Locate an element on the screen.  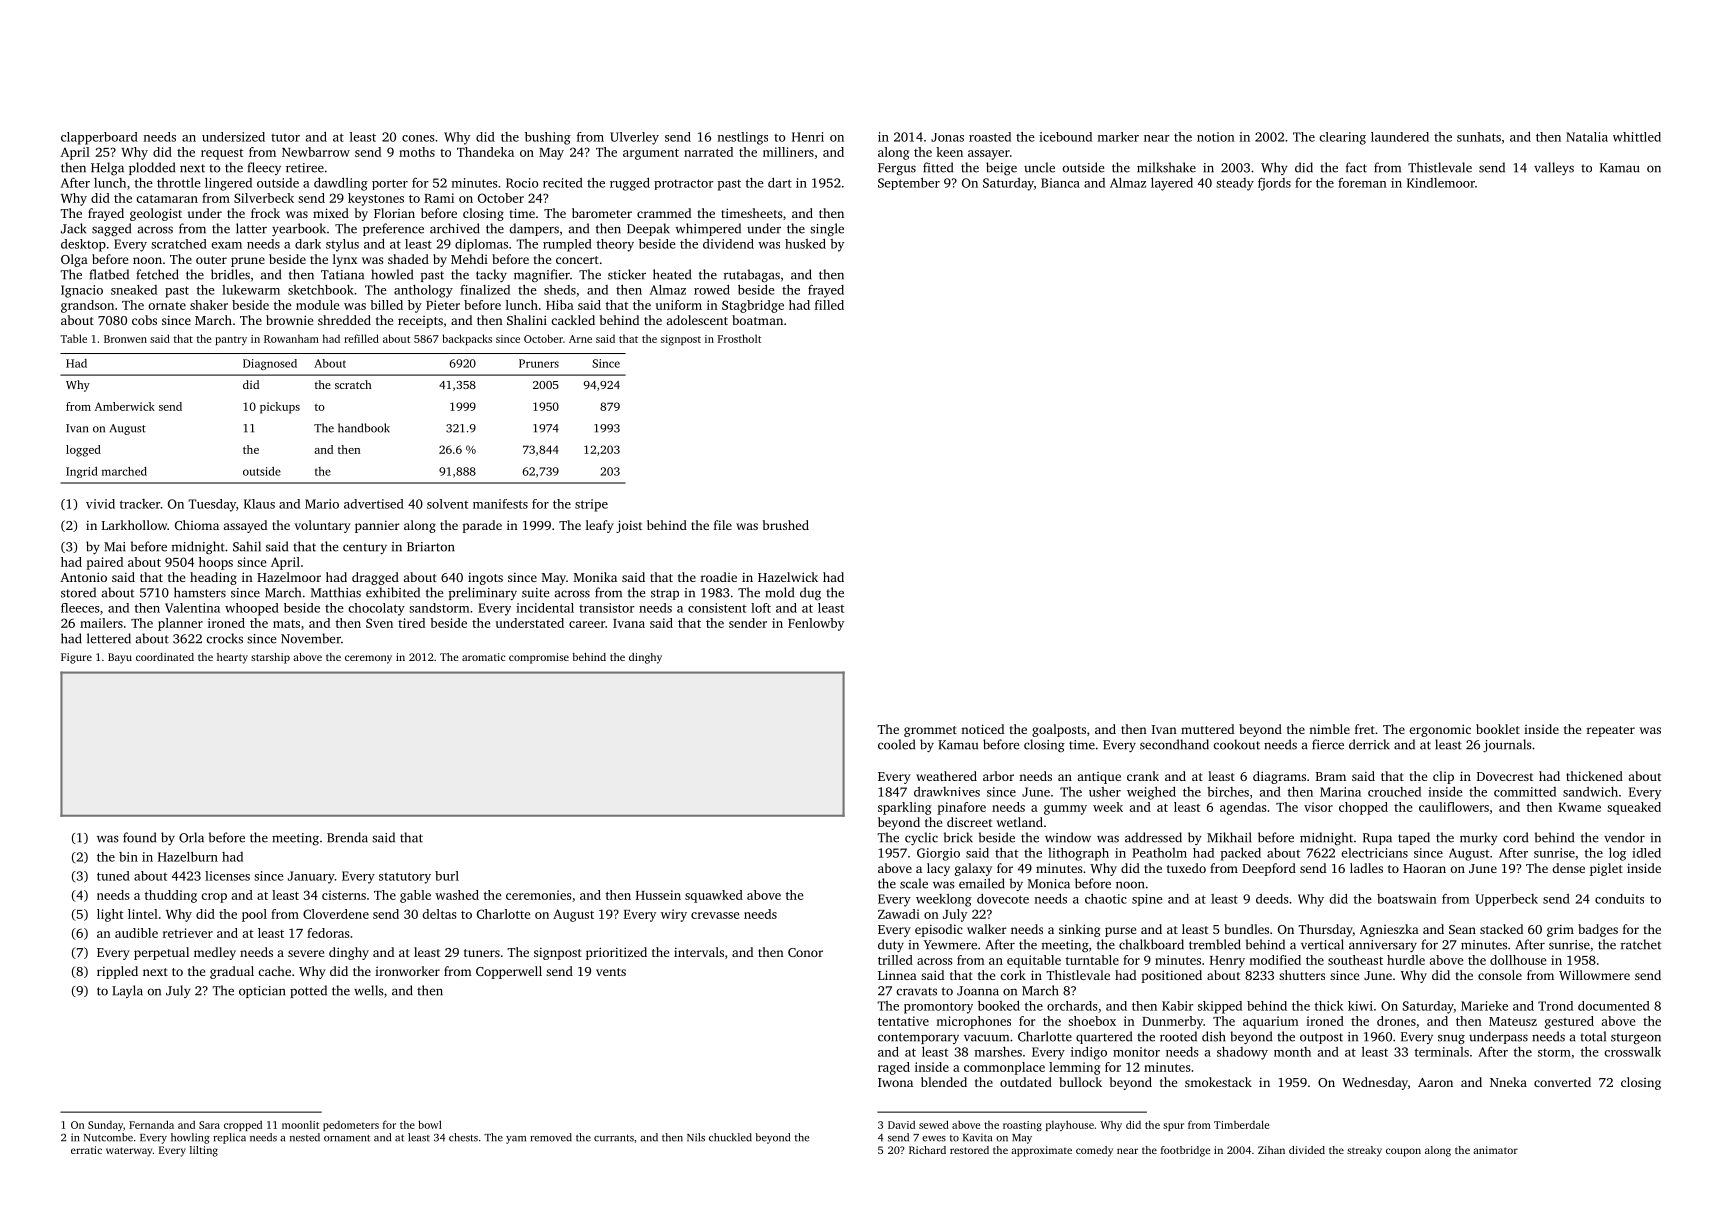
waterway is located at coordinates (129, 1152).
